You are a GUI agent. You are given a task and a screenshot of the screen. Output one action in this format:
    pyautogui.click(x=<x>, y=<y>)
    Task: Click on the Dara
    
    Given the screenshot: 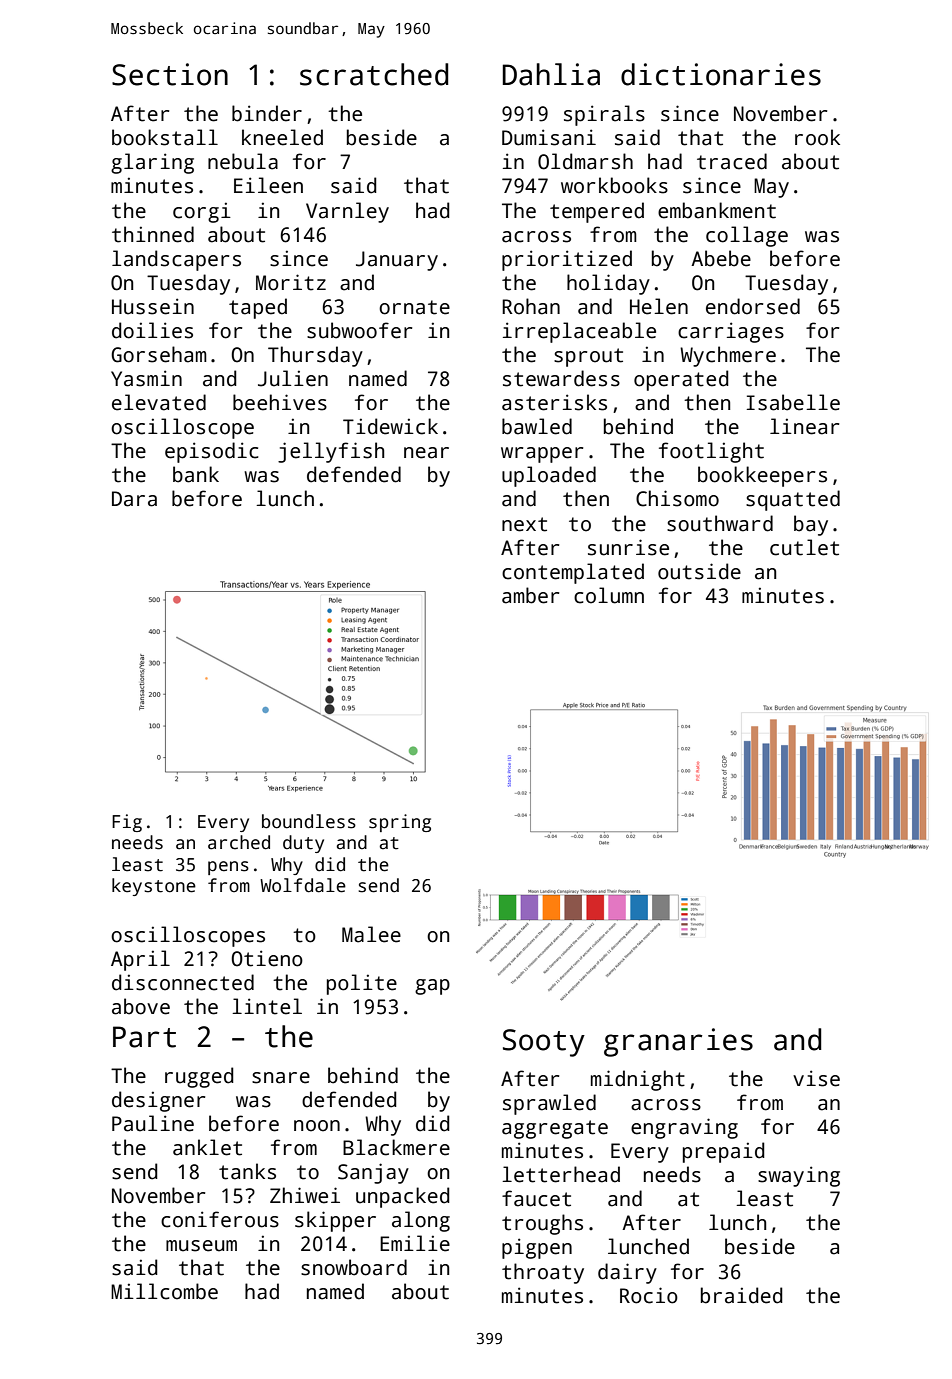 What is the action you would take?
    pyautogui.click(x=134, y=499)
